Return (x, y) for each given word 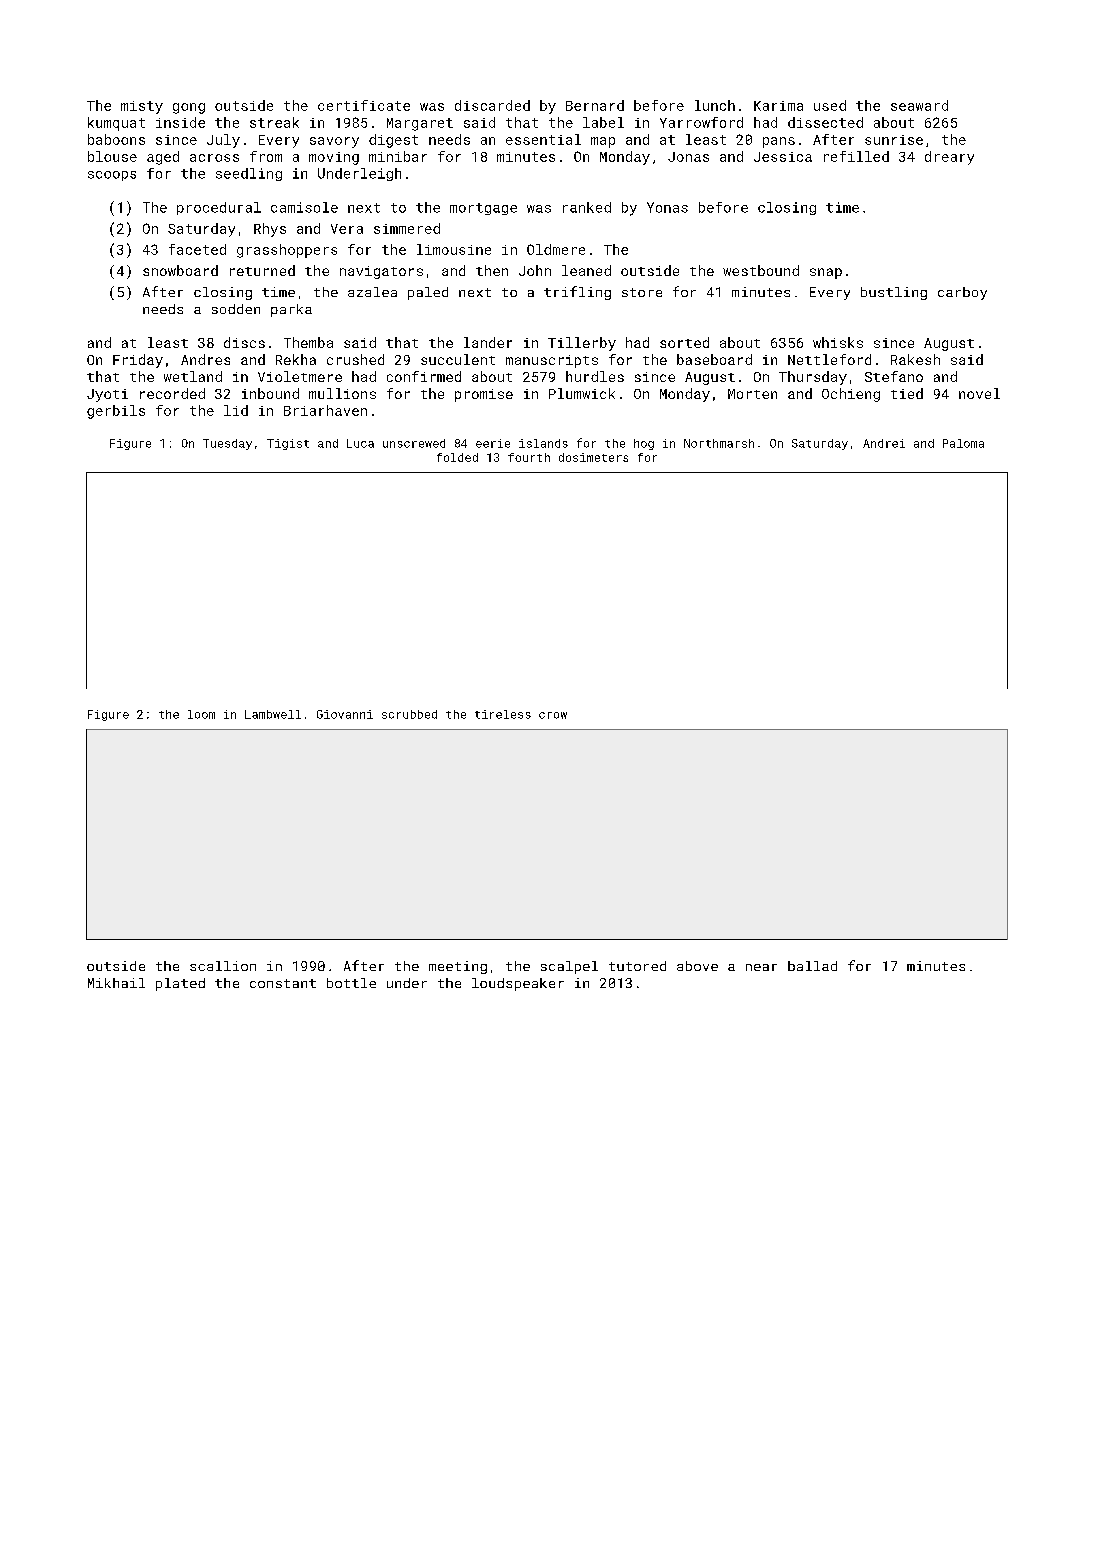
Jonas (688, 157)
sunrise (894, 140)
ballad (812, 966)
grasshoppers (287, 251)
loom (201, 714)
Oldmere (556, 249)
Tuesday (227, 444)
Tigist (288, 444)
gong (189, 108)
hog (644, 444)
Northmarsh (719, 443)
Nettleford (829, 359)
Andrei (884, 443)
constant (283, 983)
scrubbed (409, 714)
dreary (949, 158)
